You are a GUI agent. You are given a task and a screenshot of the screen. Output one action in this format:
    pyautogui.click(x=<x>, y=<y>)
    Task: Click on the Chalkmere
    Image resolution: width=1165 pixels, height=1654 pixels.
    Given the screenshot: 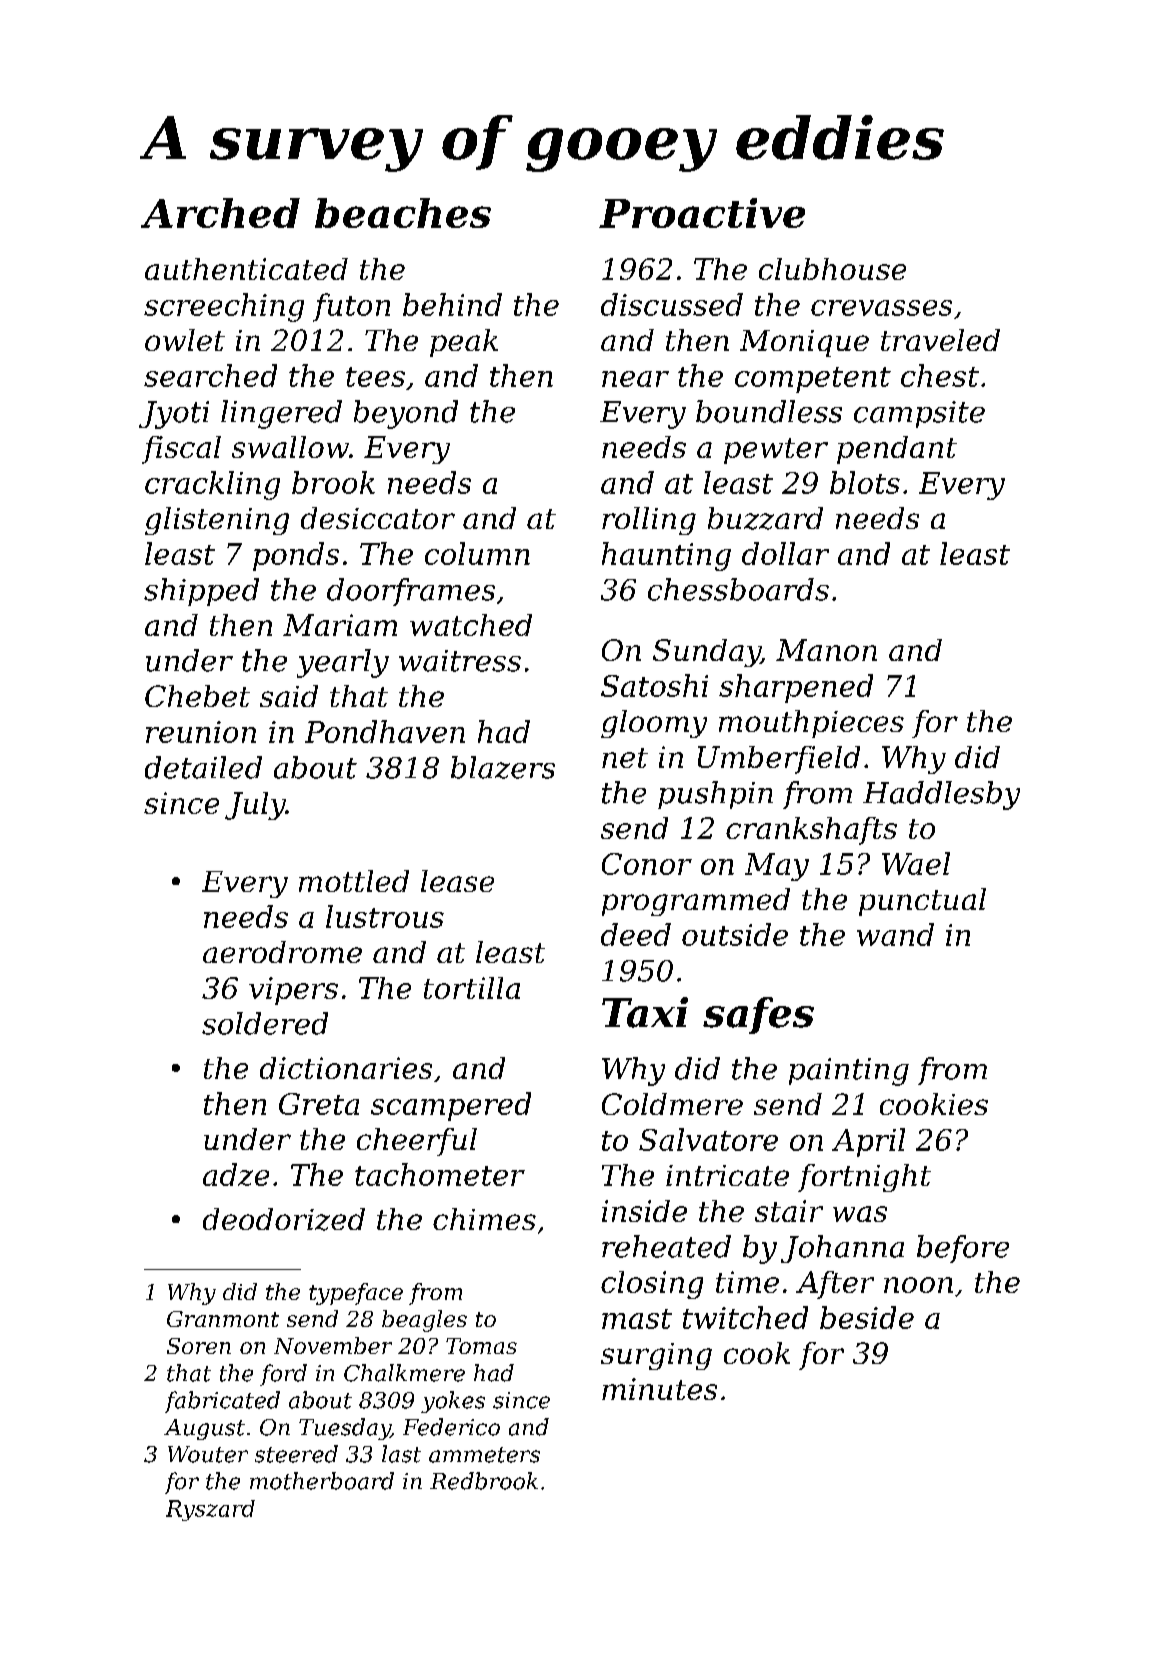 What is the action you would take?
    pyautogui.click(x=404, y=1373)
